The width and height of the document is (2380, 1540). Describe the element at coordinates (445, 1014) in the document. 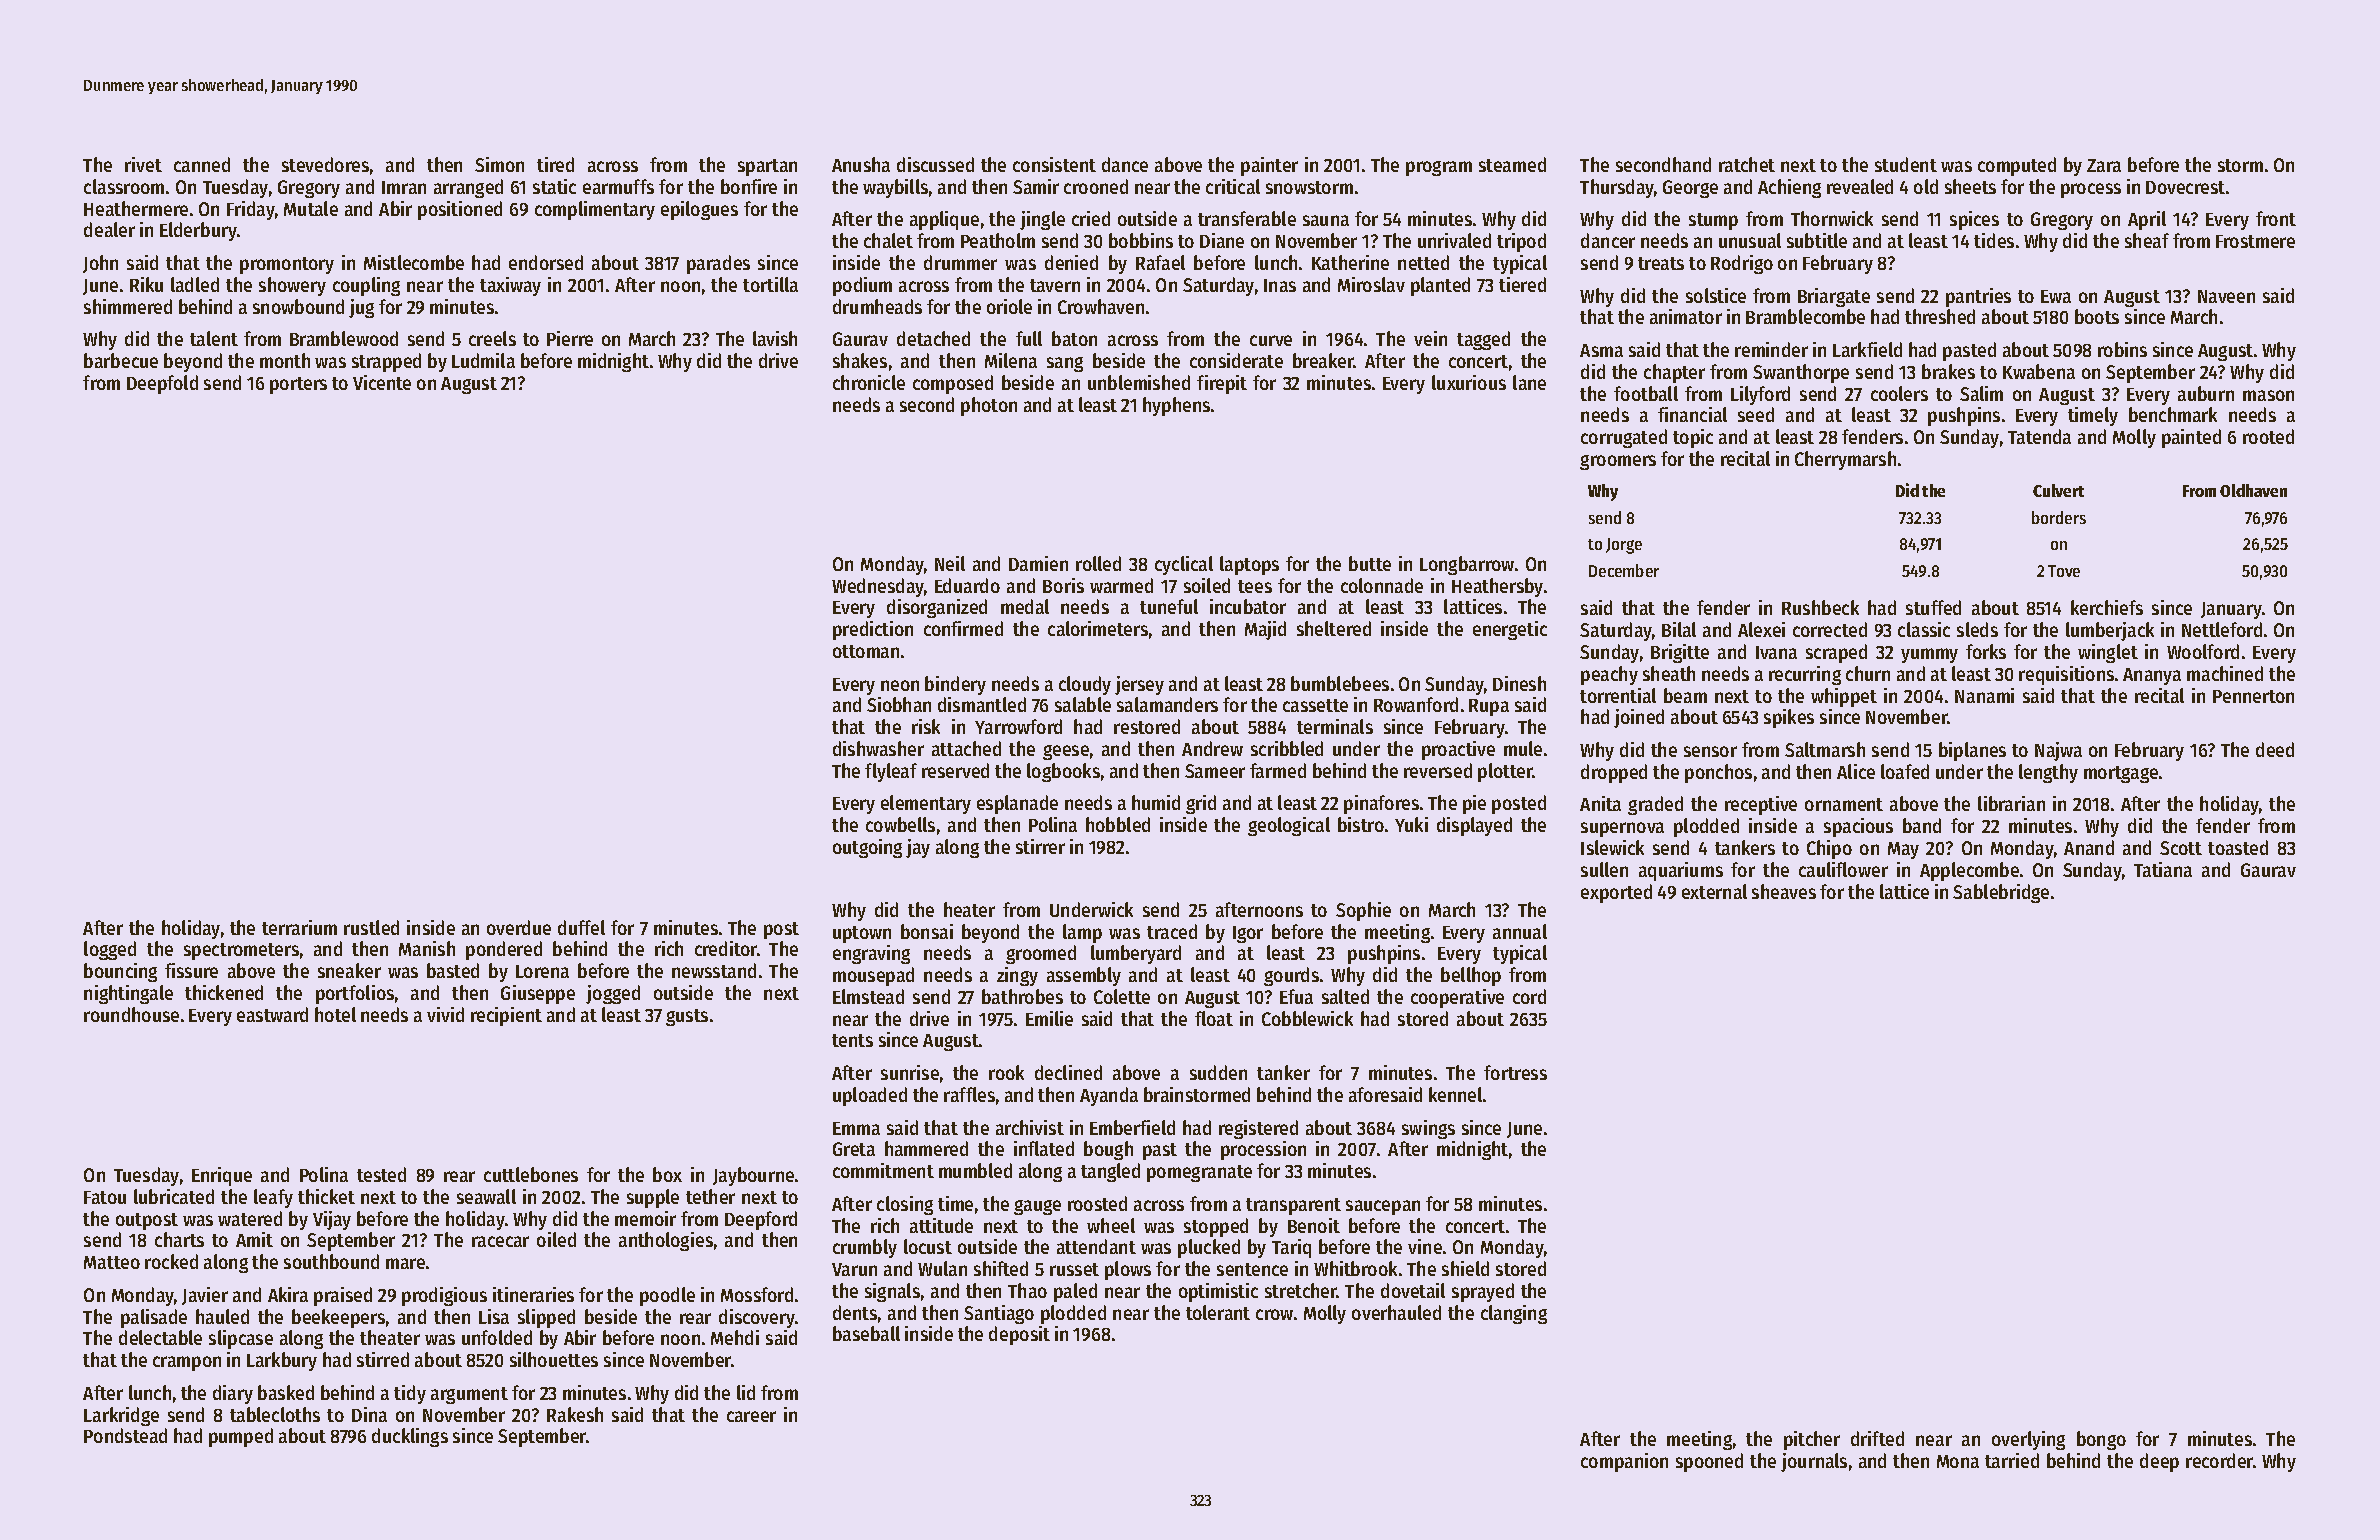

I see `vivid` at that location.
